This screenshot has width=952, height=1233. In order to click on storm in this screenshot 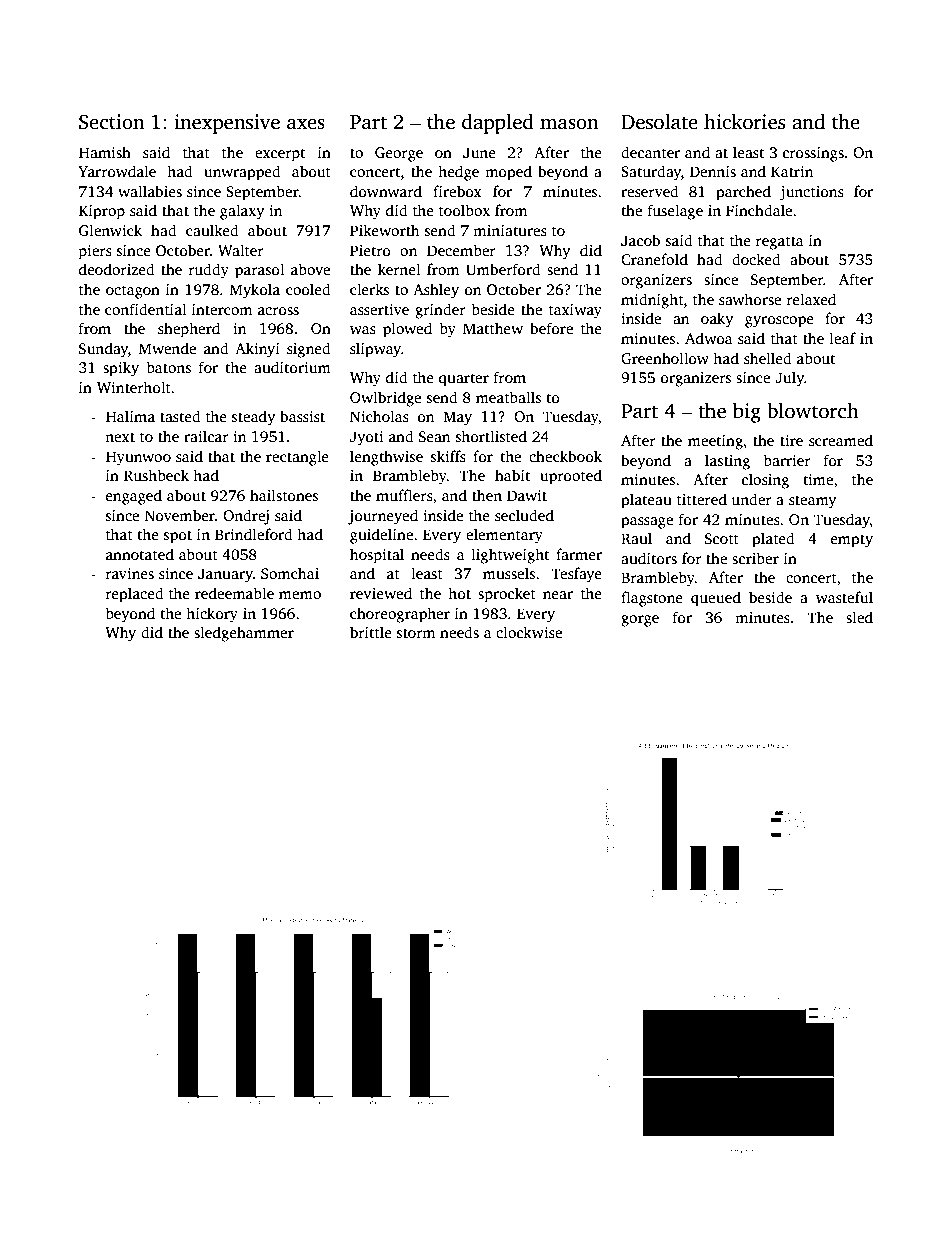, I will do `click(416, 633)`.
